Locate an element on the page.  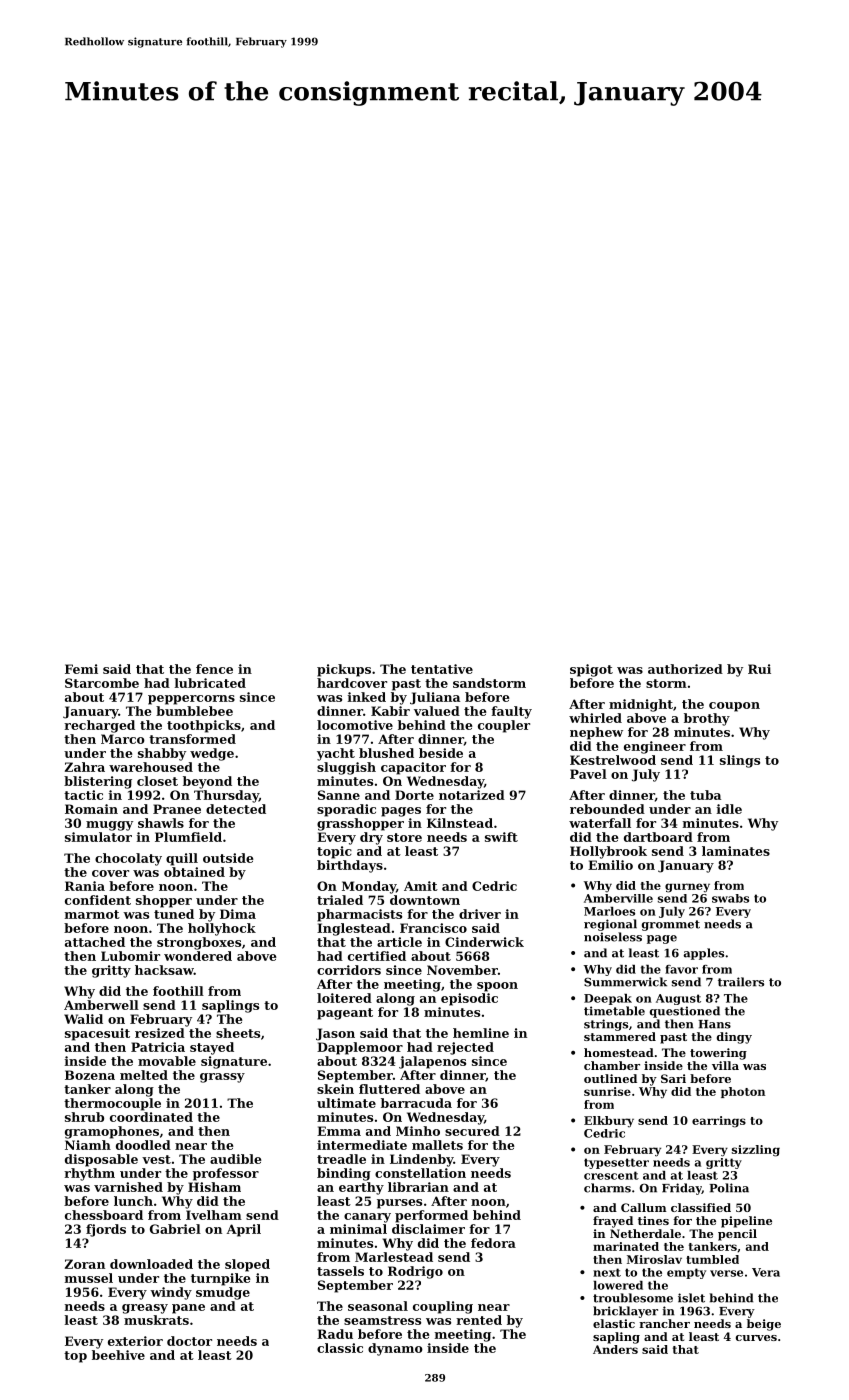
Polina is located at coordinates (729, 1188).
